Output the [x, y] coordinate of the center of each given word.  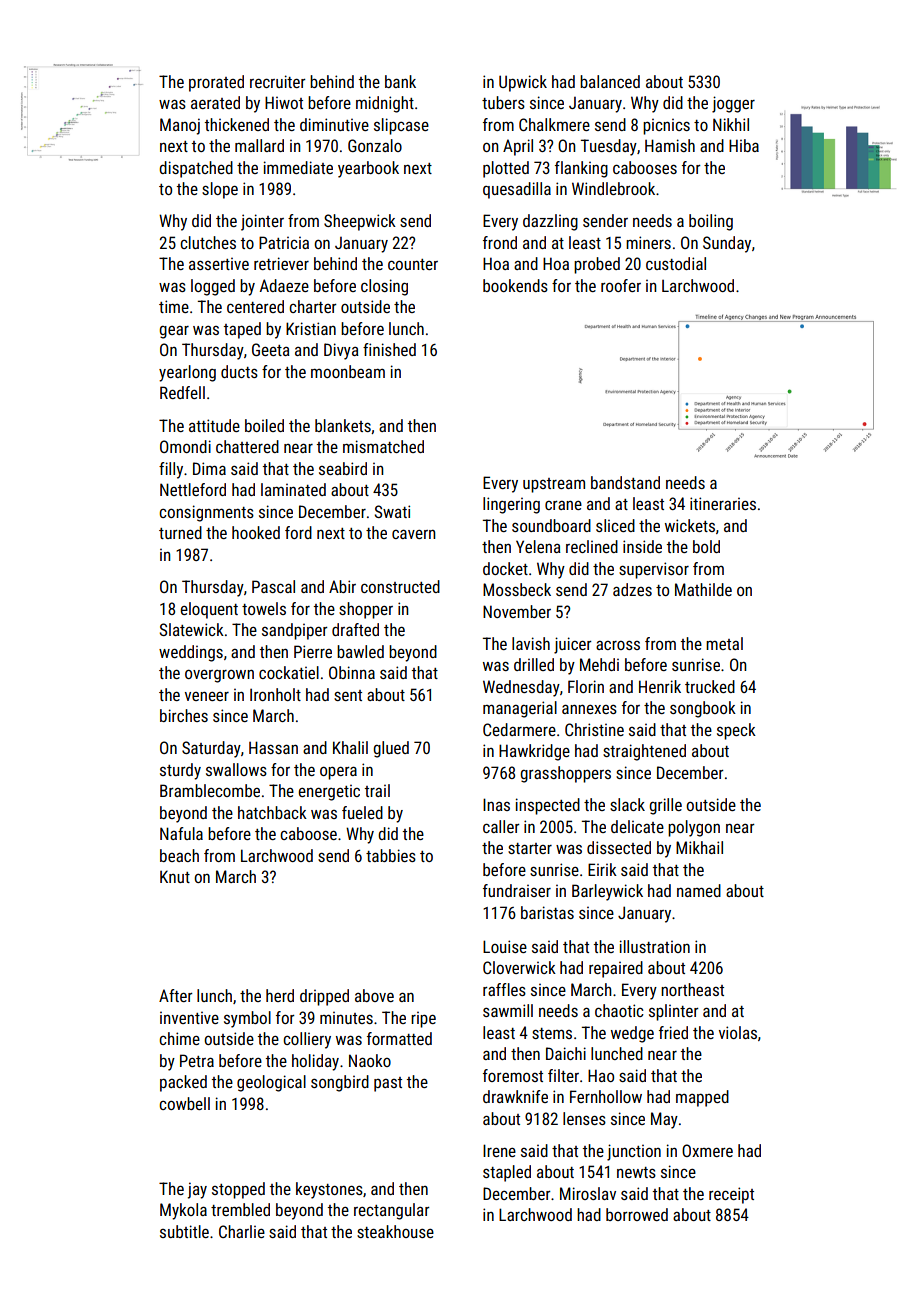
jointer [262, 222]
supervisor [654, 570]
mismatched [383, 446]
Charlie [242, 1231]
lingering [511, 505]
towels [264, 608]
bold [706, 546]
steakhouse [395, 1231]
